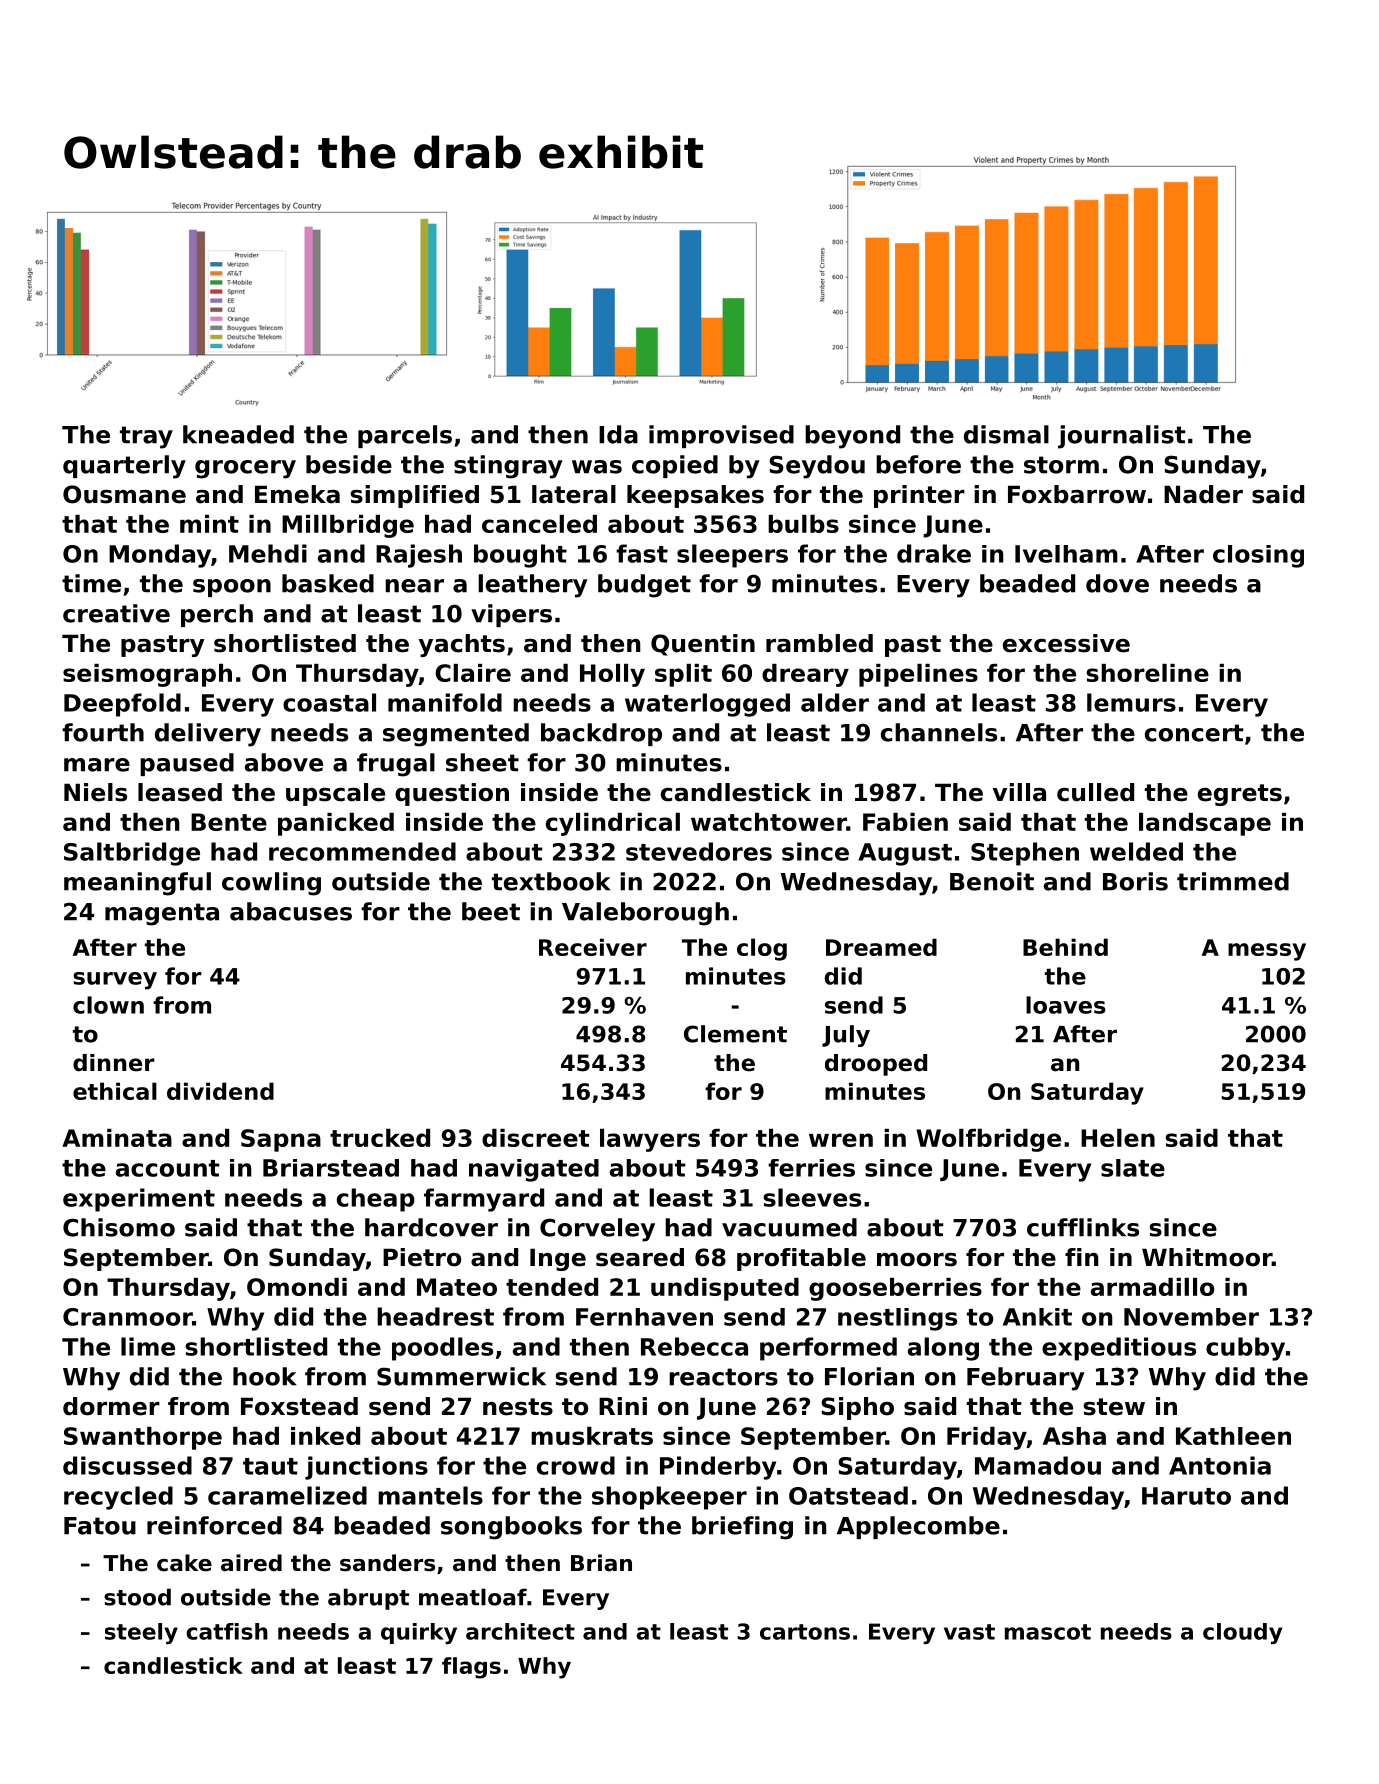  I want to click on steely, so click(141, 1633).
